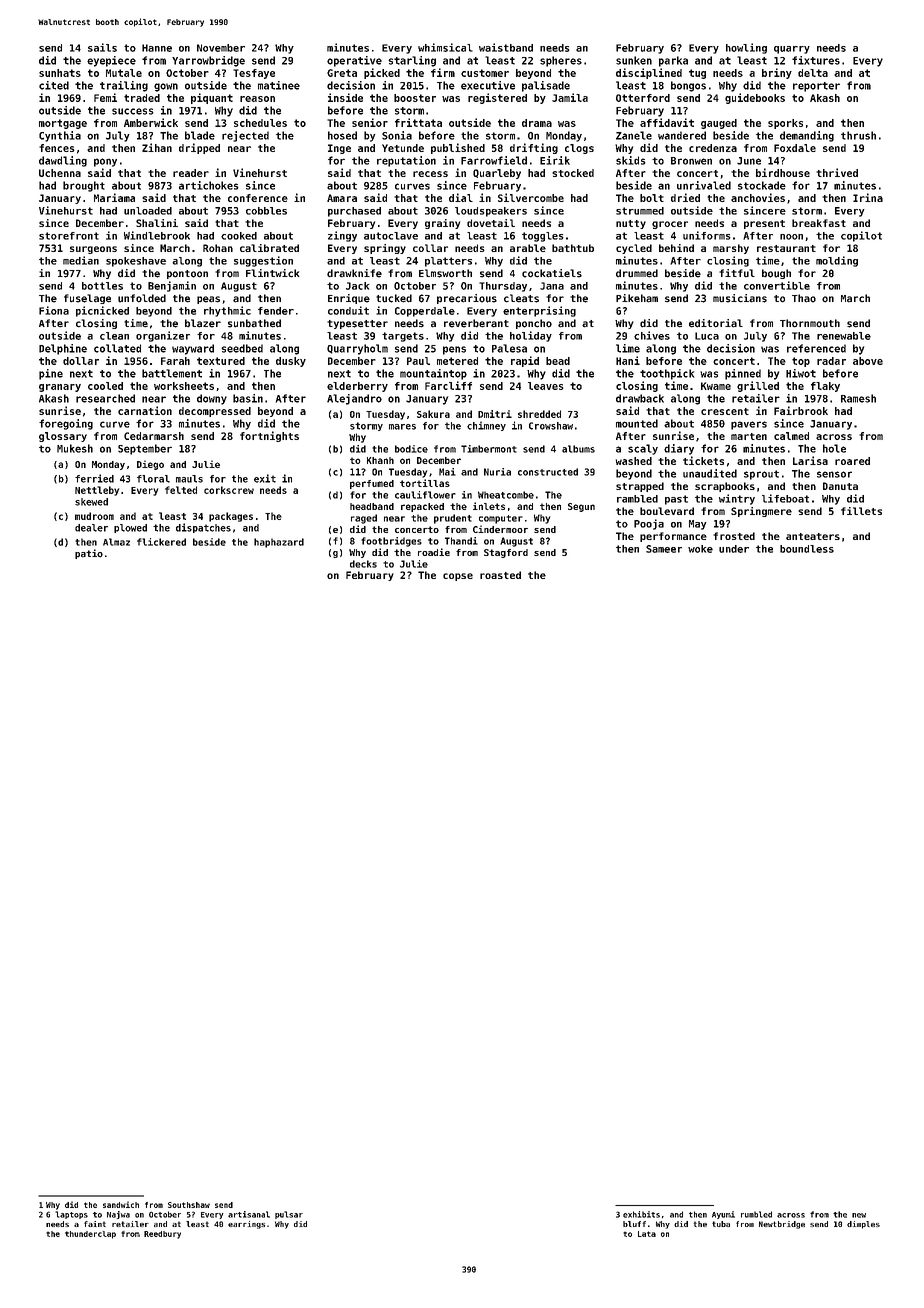 Image resolution: width=924 pixels, height=1308 pixels. What do you see at coordinates (249, 1214) in the image?
I see `artisanal` at bounding box center [249, 1214].
